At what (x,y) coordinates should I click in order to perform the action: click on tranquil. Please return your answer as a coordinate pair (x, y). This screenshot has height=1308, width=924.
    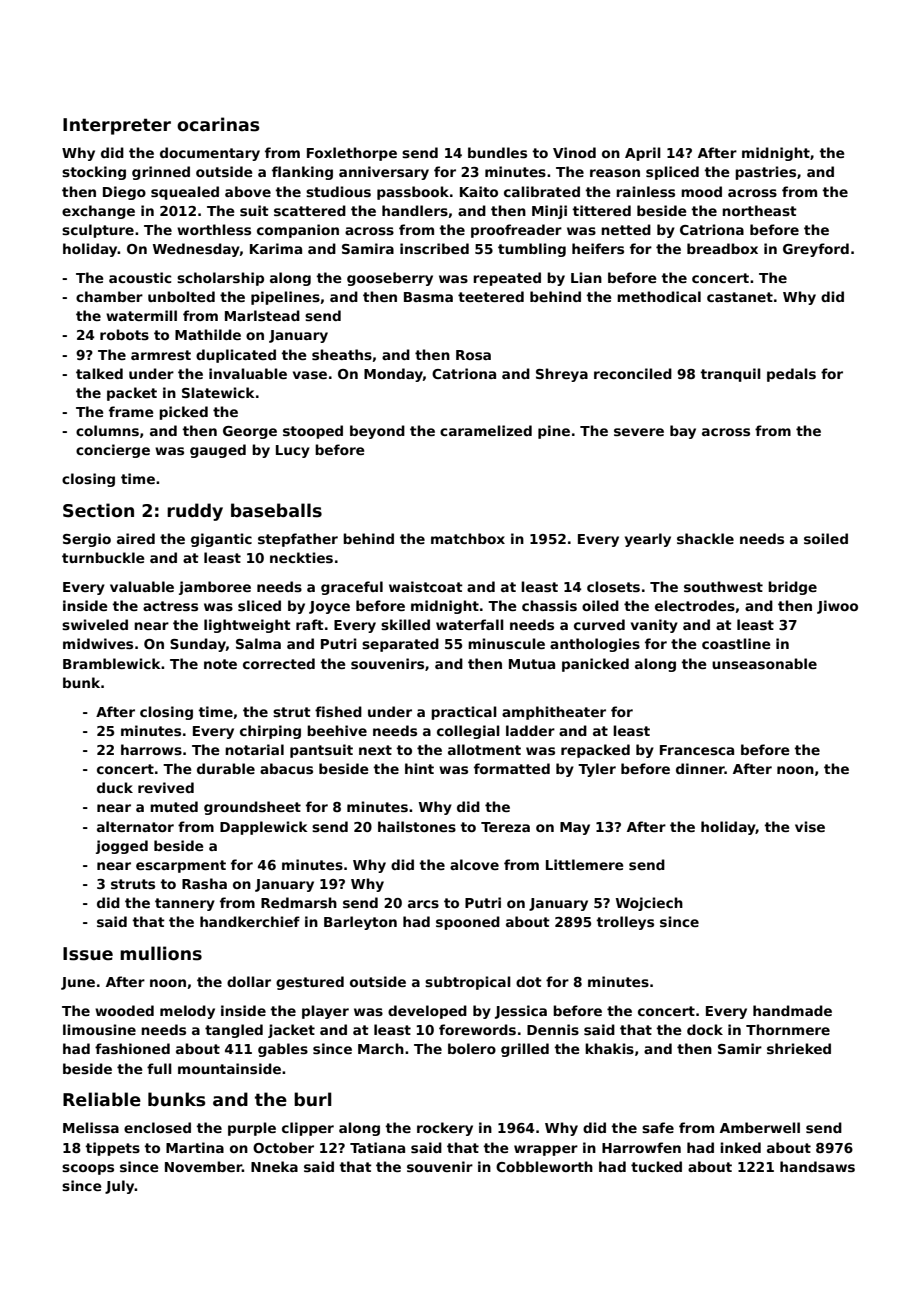
    Looking at the image, I should click on (730, 375).
